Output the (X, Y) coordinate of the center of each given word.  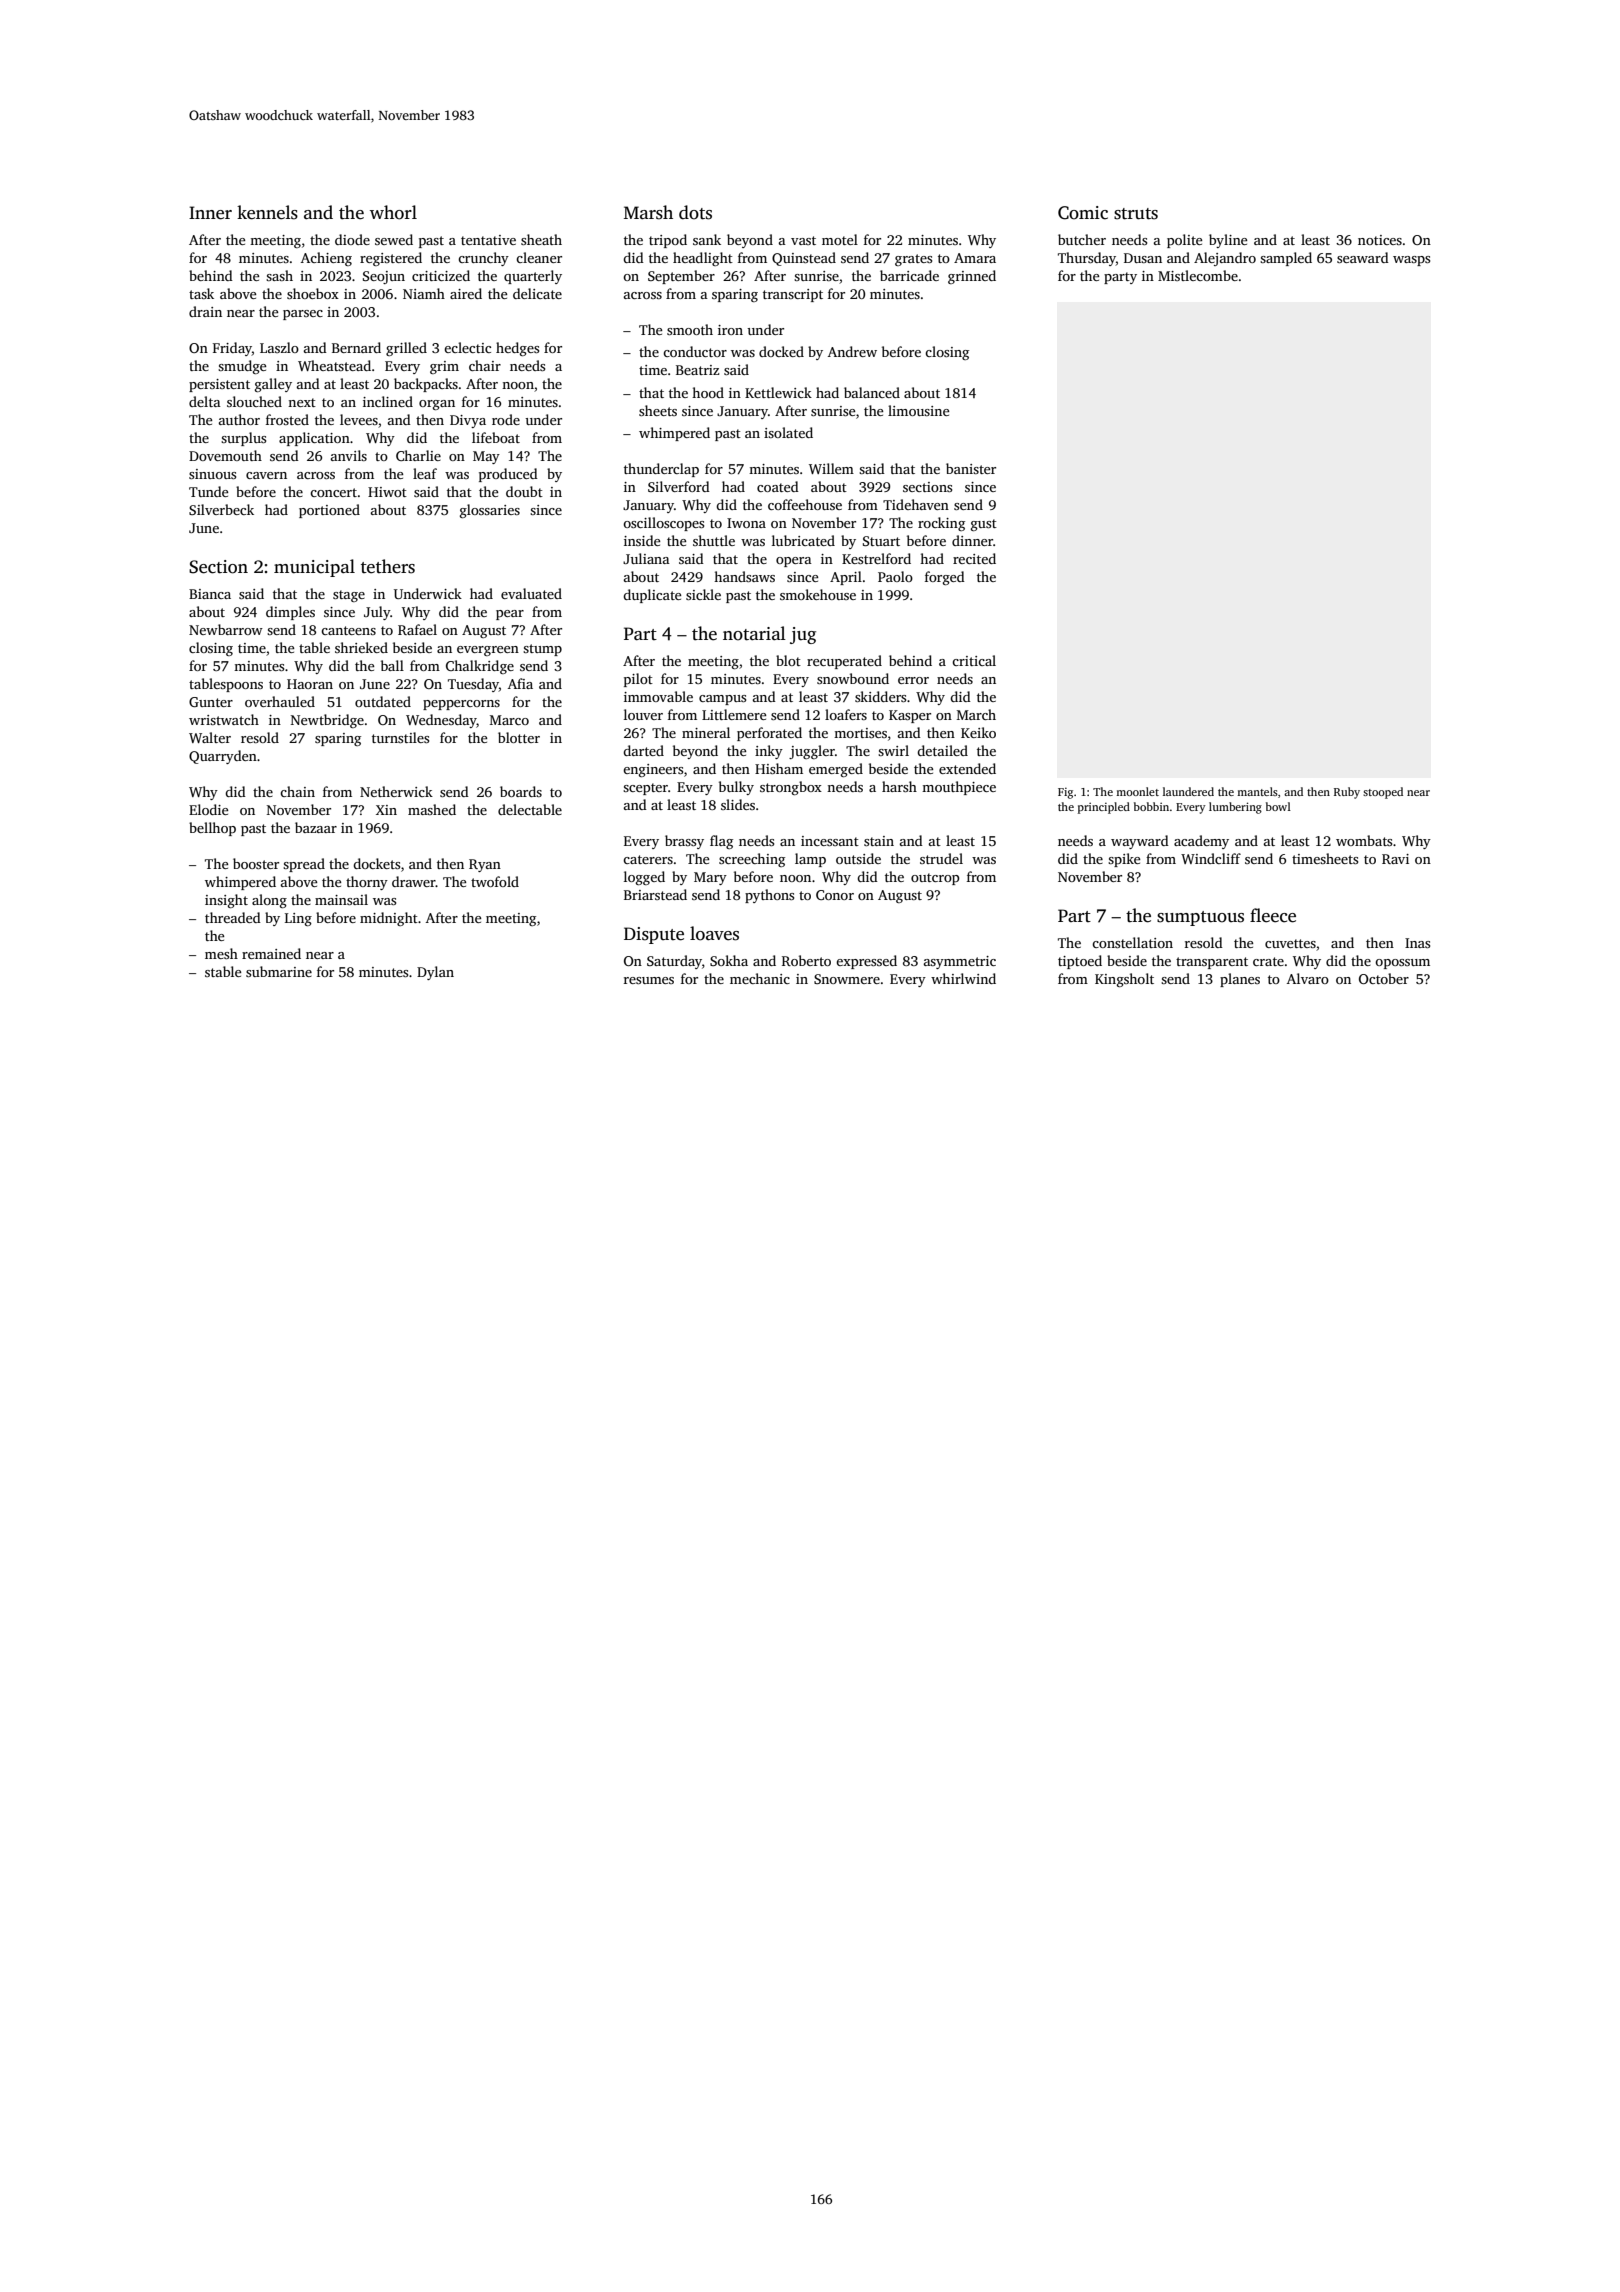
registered (391, 259)
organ (437, 405)
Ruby (1347, 793)
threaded (233, 917)
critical (974, 660)
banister (971, 468)
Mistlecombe (1198, 275)
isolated (788, 432)
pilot (638, 680)
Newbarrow (226, 629)
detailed (942, 750)
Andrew (852, 351)
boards (521, 791)
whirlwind (963, 978)
